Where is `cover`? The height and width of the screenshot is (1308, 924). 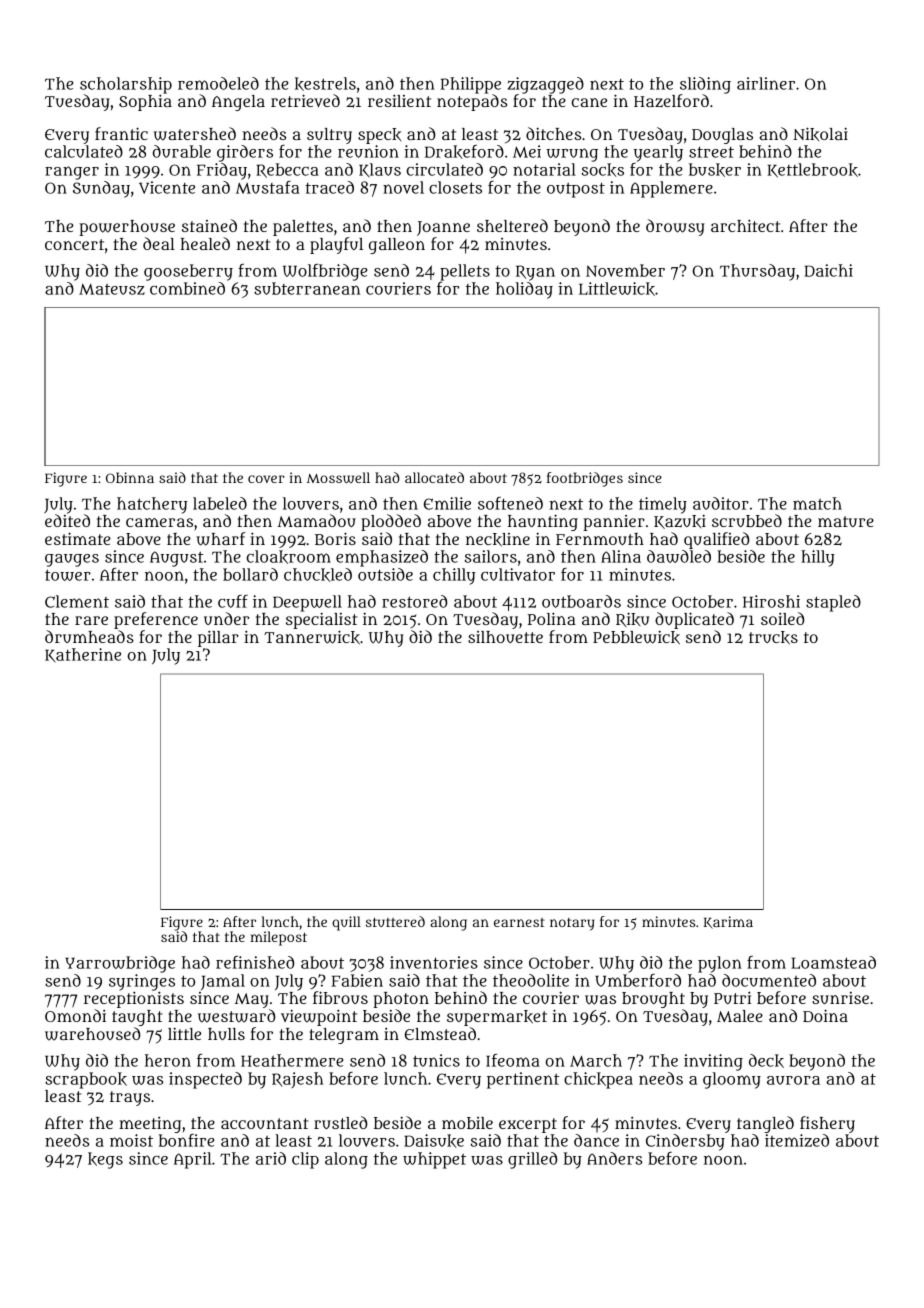
cover is located at coordinates (266, 479).
